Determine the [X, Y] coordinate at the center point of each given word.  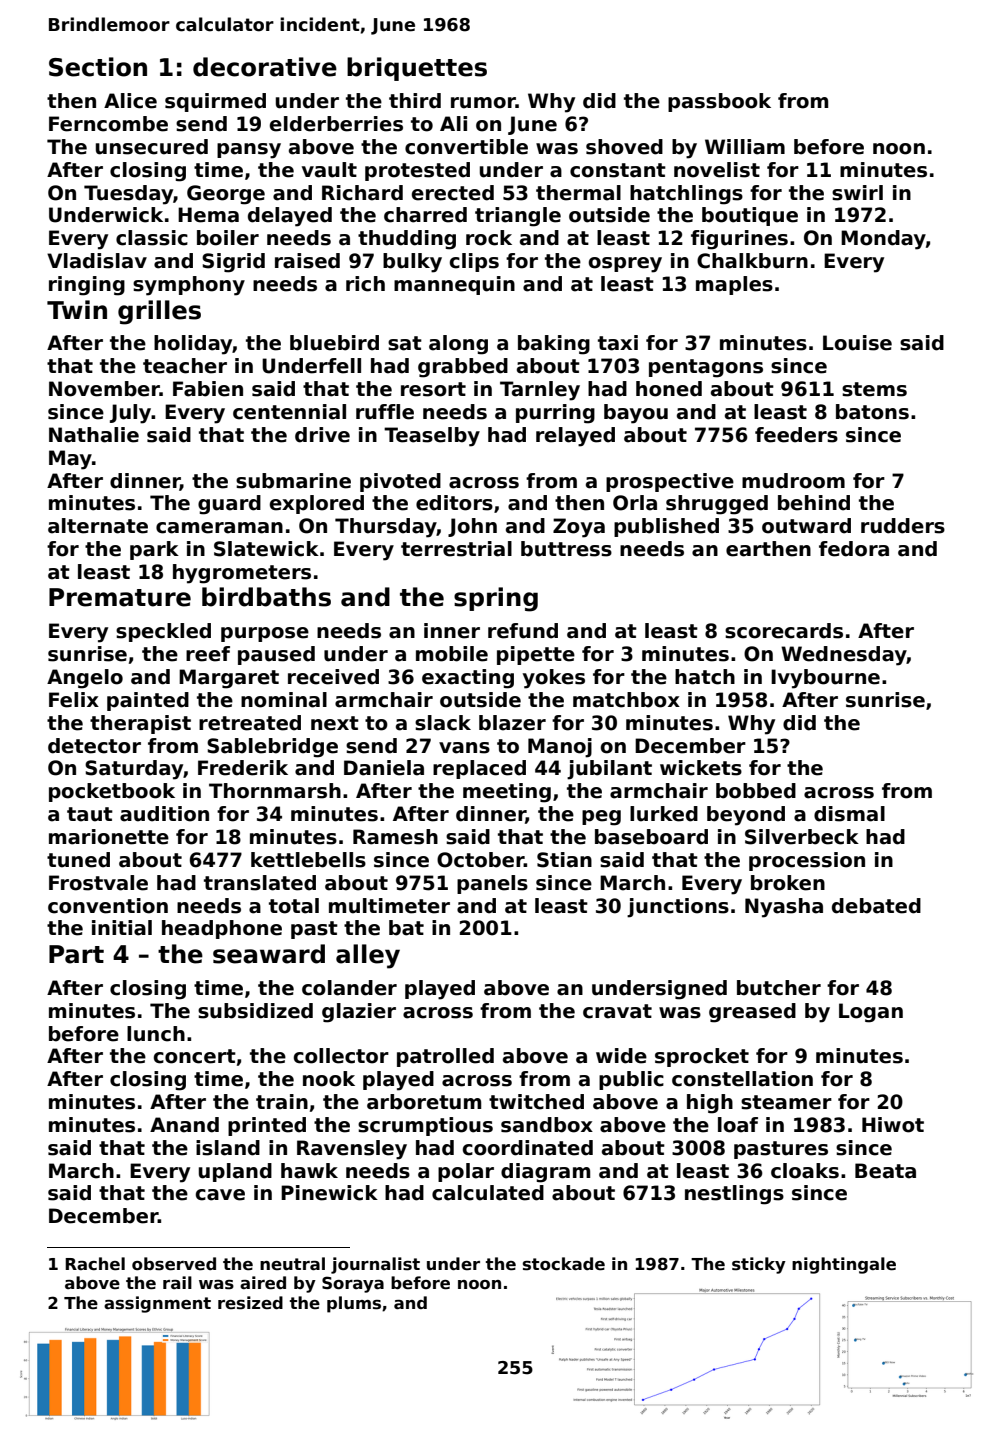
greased [752, 1013]
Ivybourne [825, 679]
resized [250, 1303]
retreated [250, 723]
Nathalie [94, 435]
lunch [156, 1034]
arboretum [424, 1102]
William [745, 147]
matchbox [626, 700]
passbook [719, 102]
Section [98, 67]
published [666, 527]
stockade [564, 1264]
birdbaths [266, 597]
